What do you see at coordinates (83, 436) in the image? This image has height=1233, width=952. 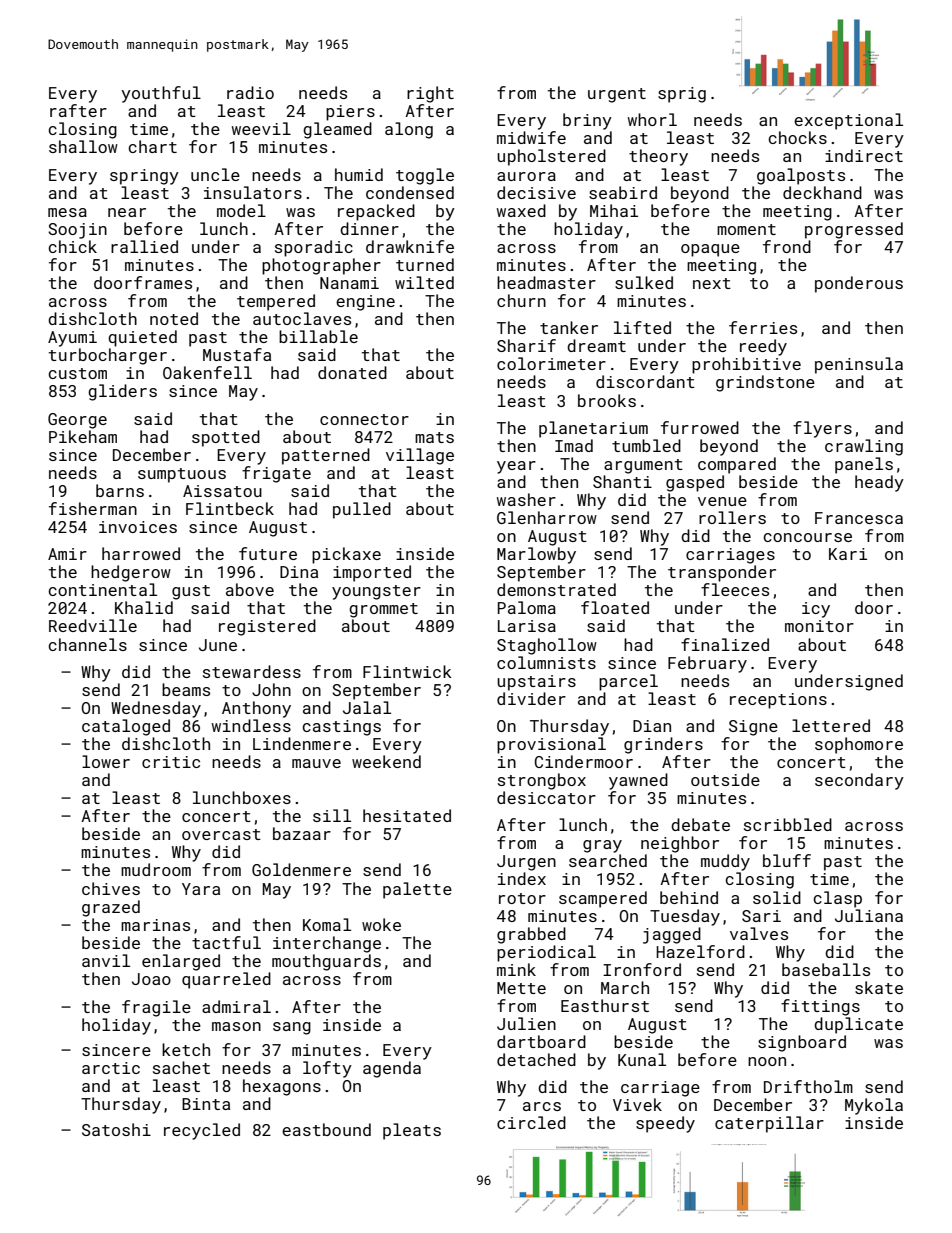 I see `Pikeham` at bounding box center [83, 436].
